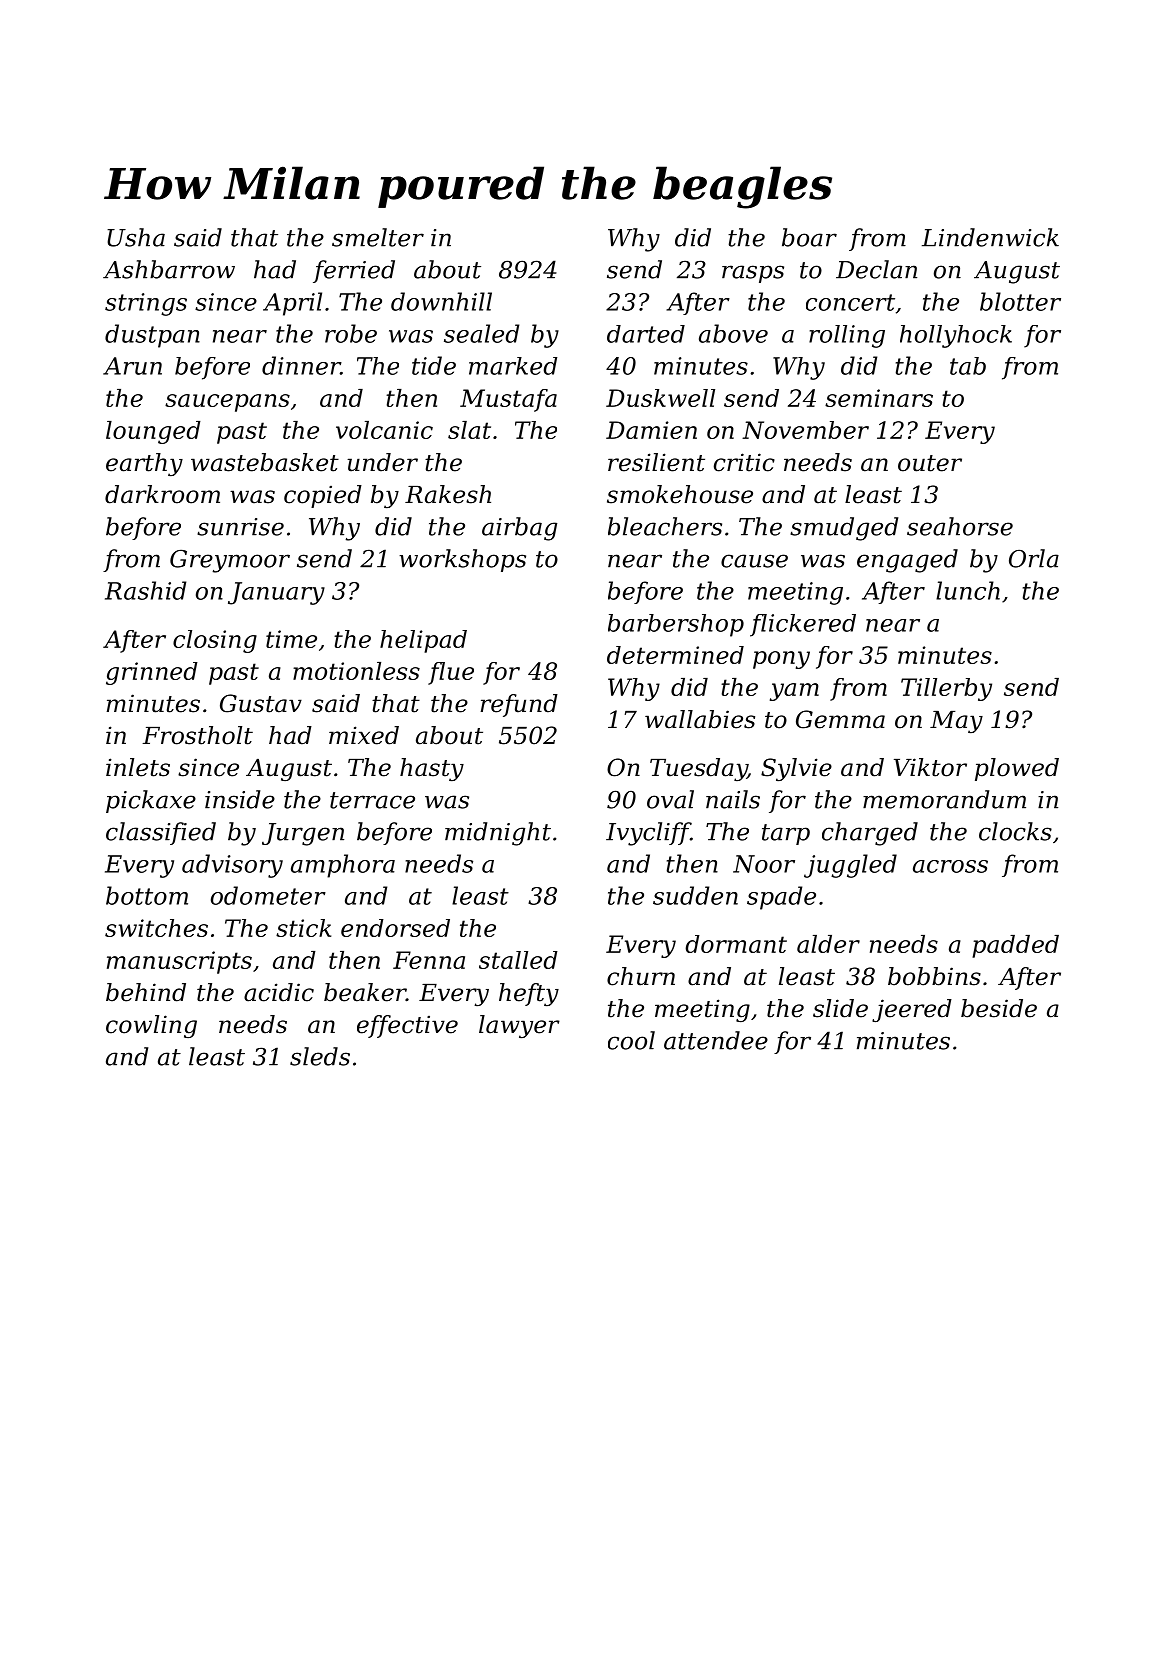  Describe the element at coordinates (675, 655) in the document. I see `determined` at that location.
